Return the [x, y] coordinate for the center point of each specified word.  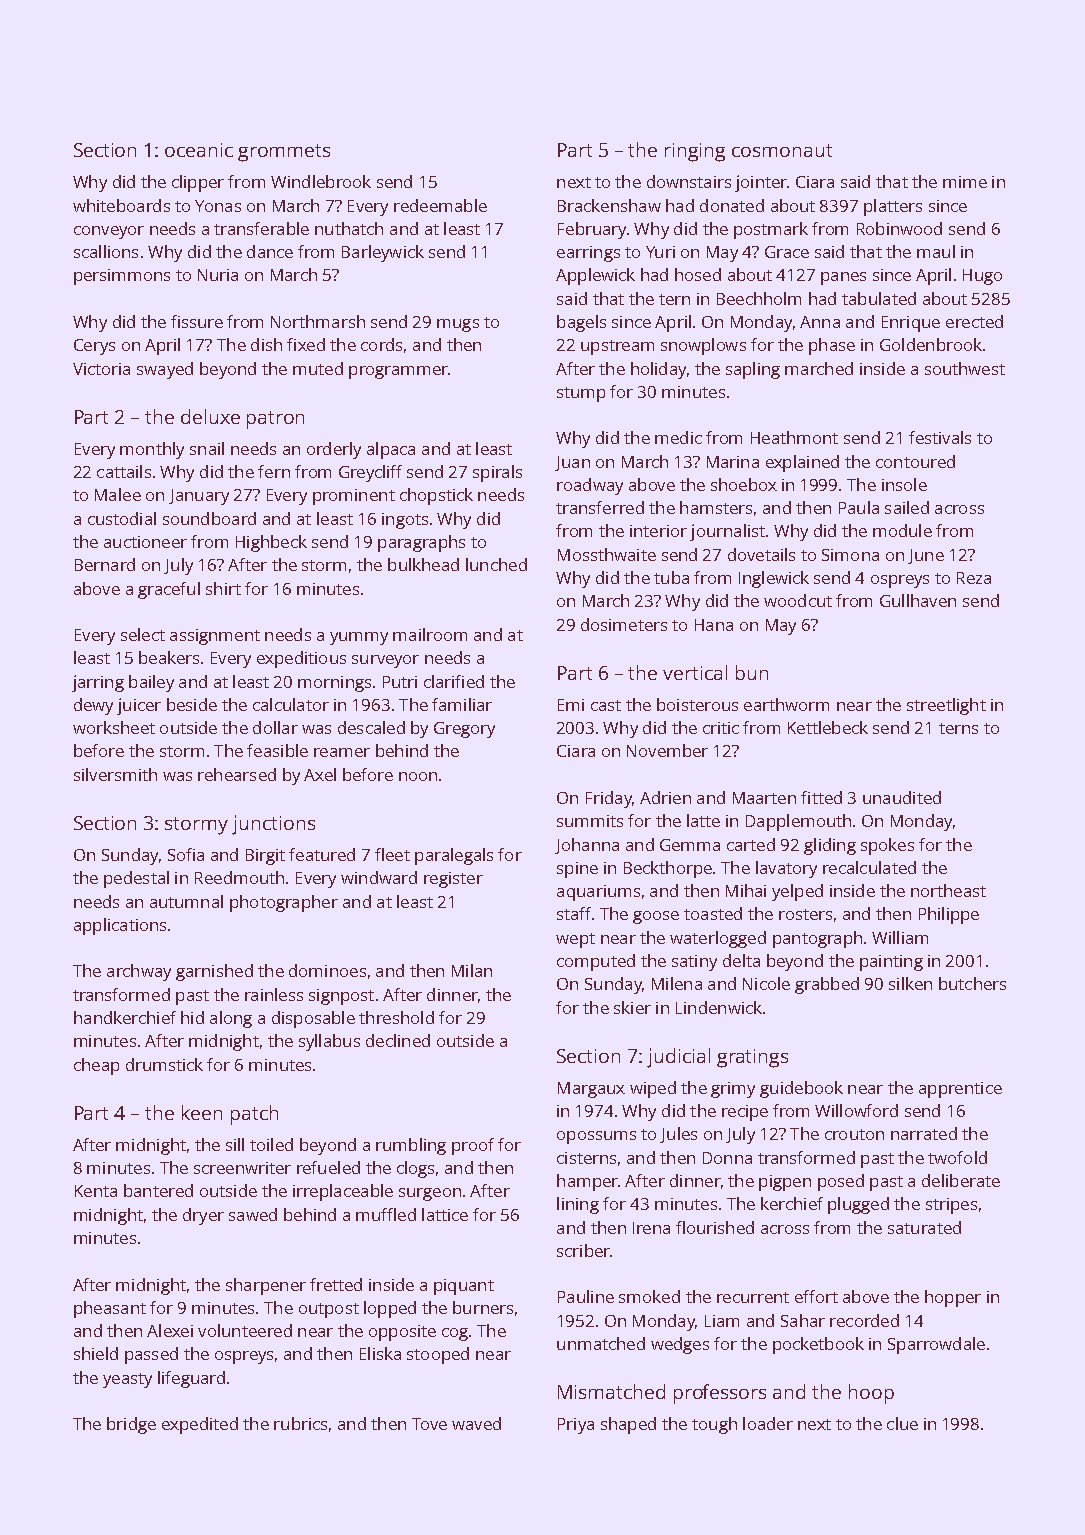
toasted [713, 913]
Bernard [105, 564]
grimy [733, 1090]
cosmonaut [782, 150]
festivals [940, 437]
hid [192, 1017]
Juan [572, 463]
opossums [596, 1137]
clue [902, 1423]
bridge [131, 1425]
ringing [695, 152]
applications [120, 926]
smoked [649, 1296]
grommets [284, 153]
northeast [948, 890]
